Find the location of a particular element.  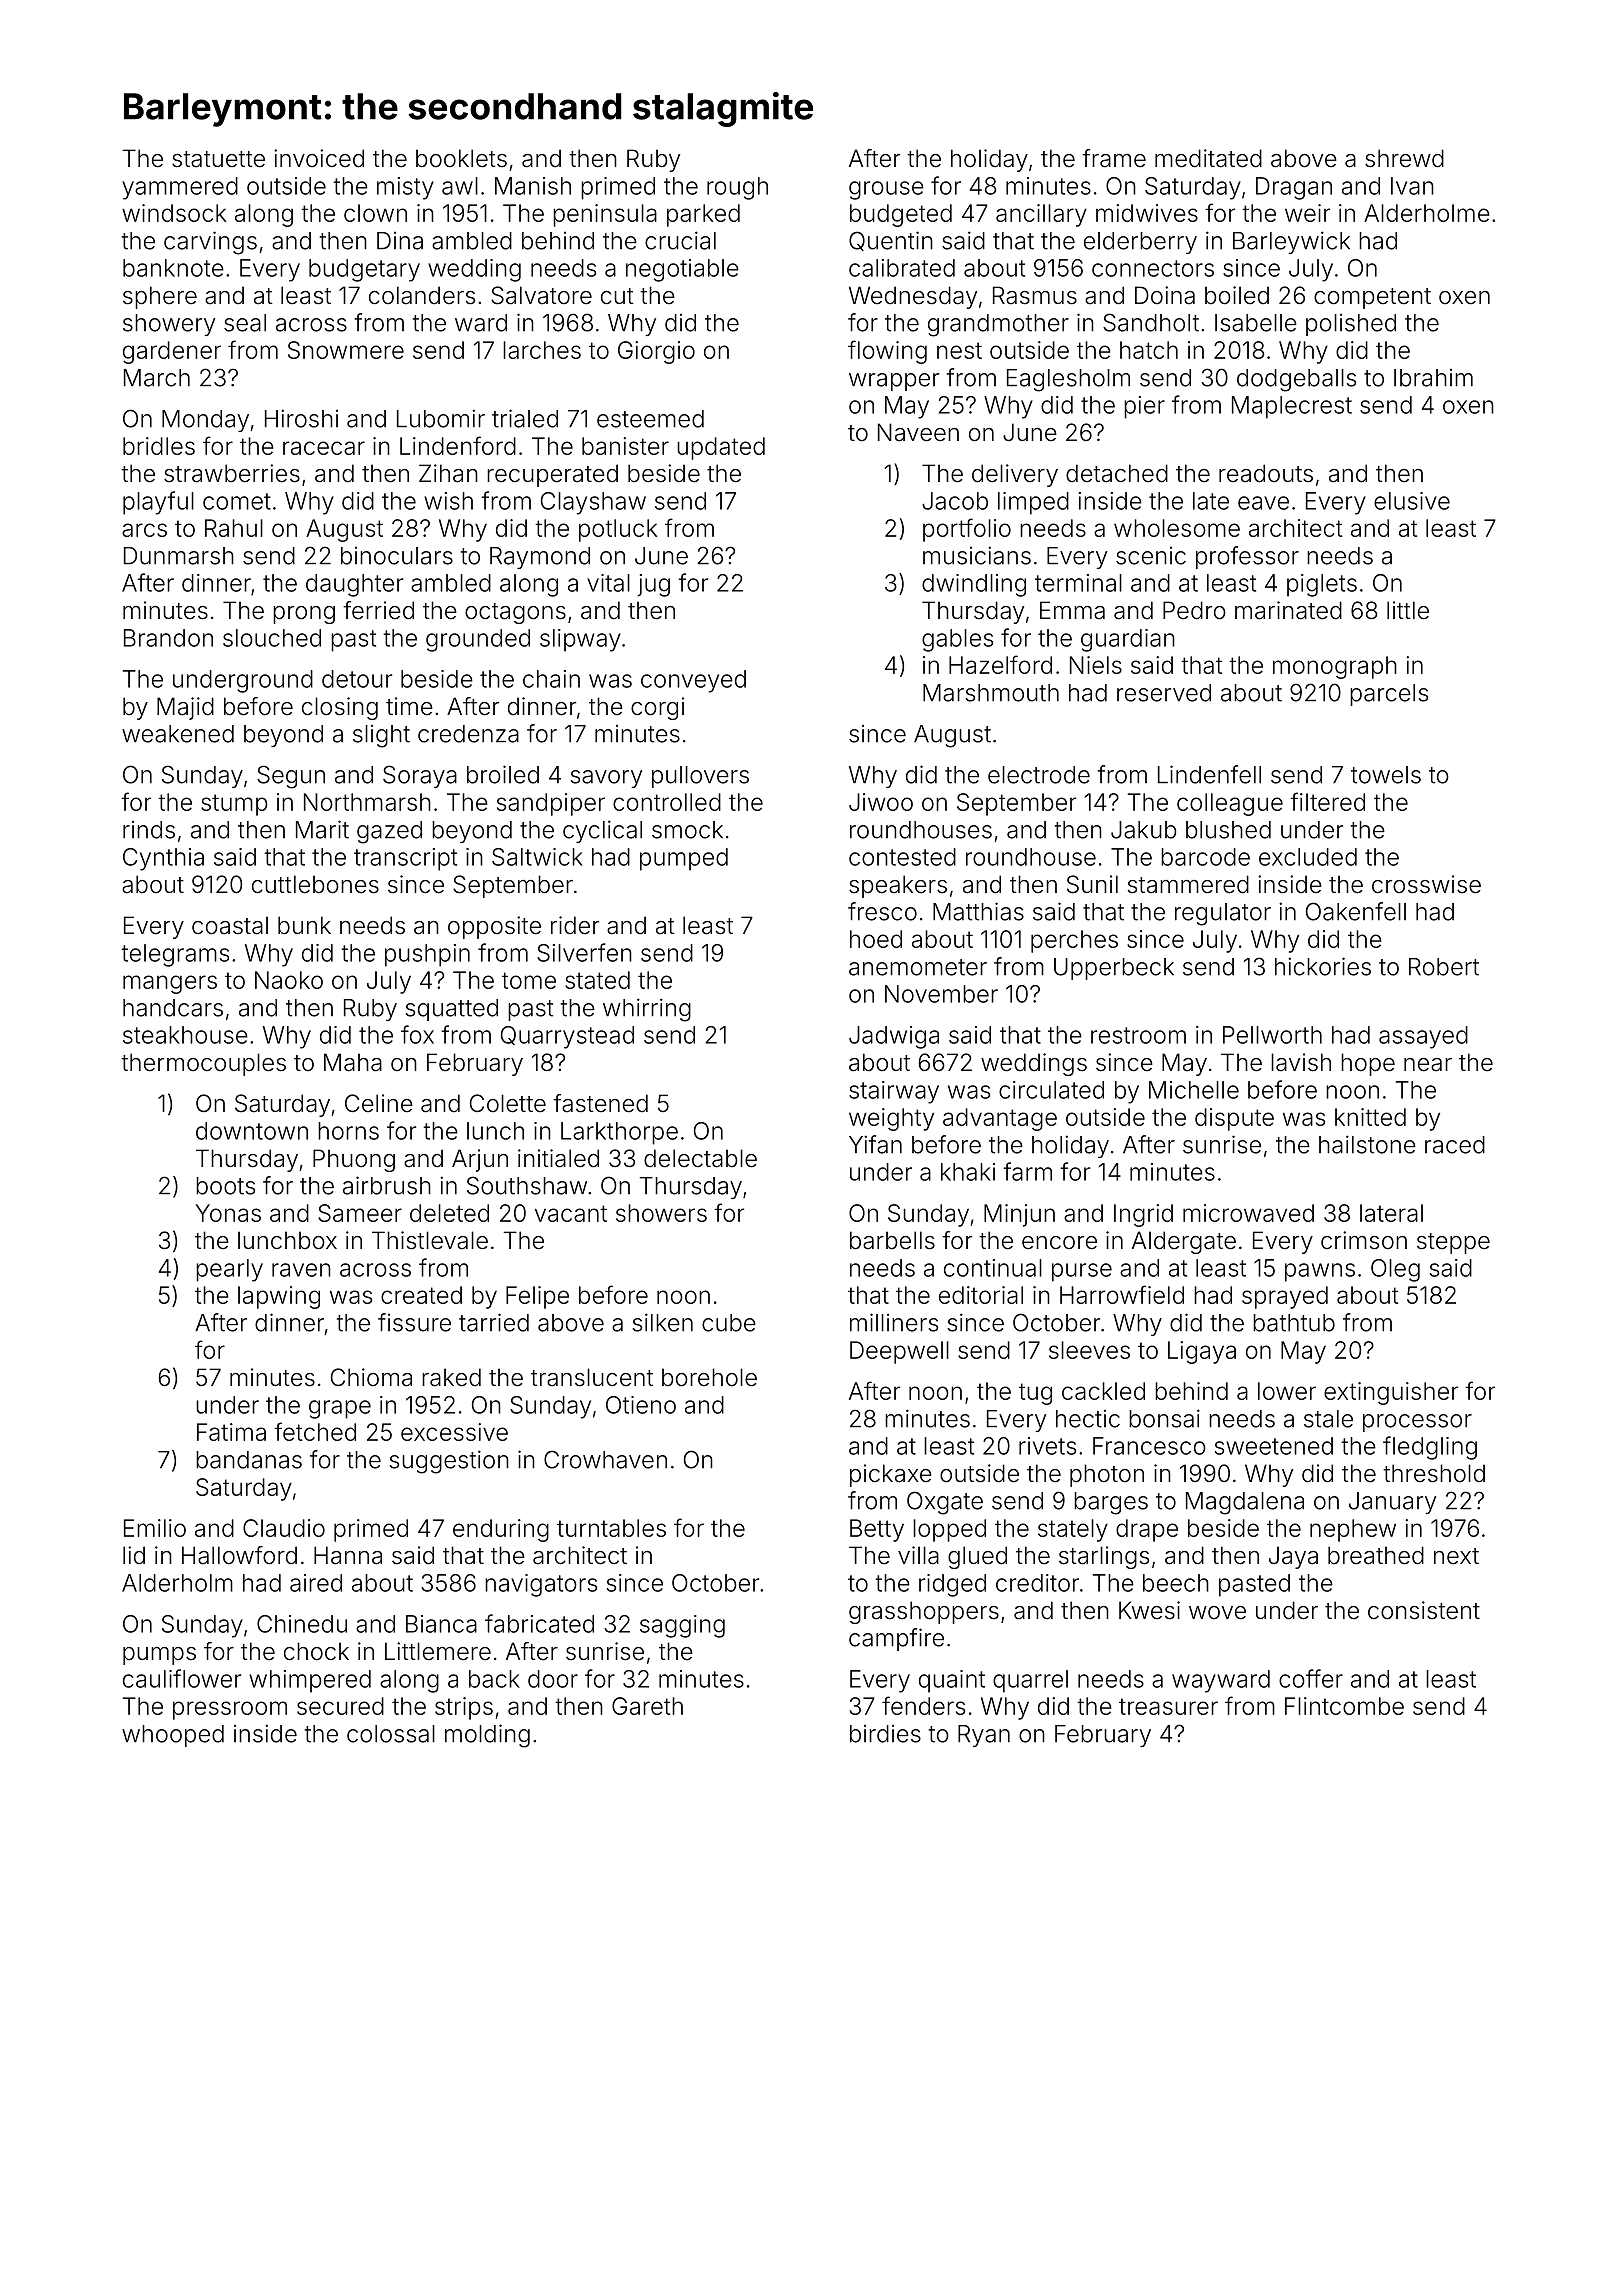

eave is located at coordinates (1263, 503).
